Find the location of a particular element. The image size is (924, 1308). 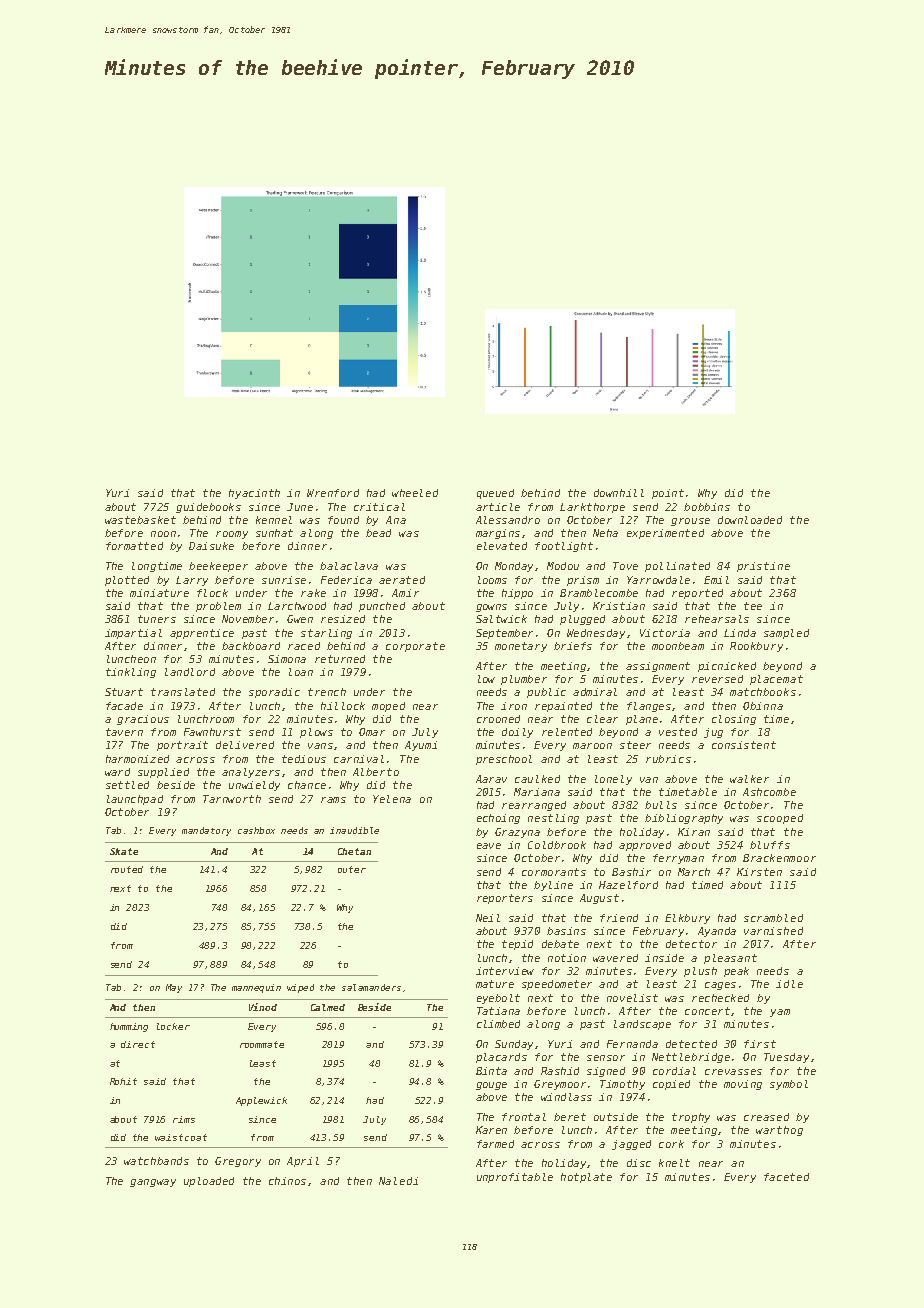

salamanders is located at coordinates (371, 987).
